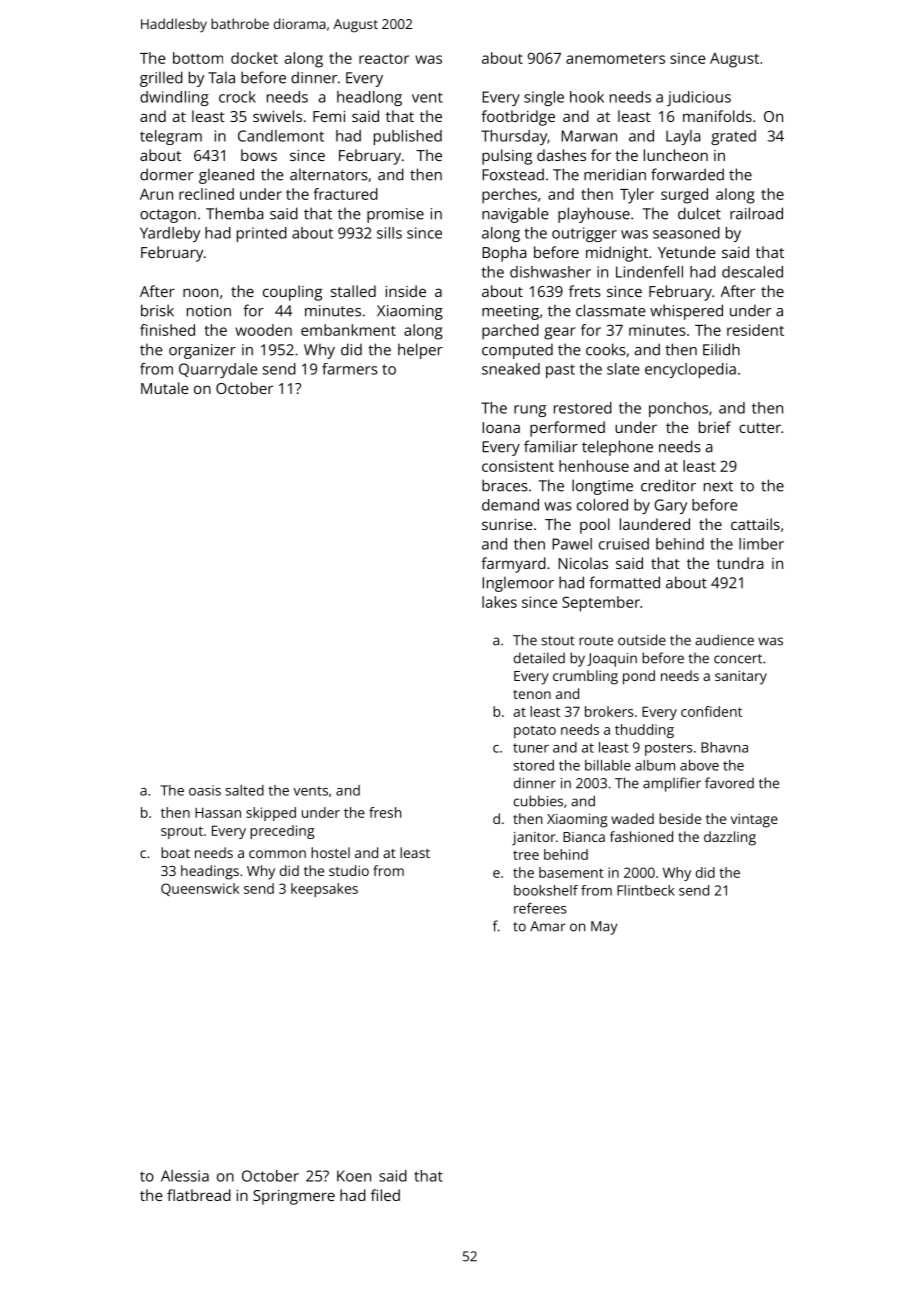  Describe the element at coordinates (539, 658) in the screenshot. I see `detailed` at that location.
